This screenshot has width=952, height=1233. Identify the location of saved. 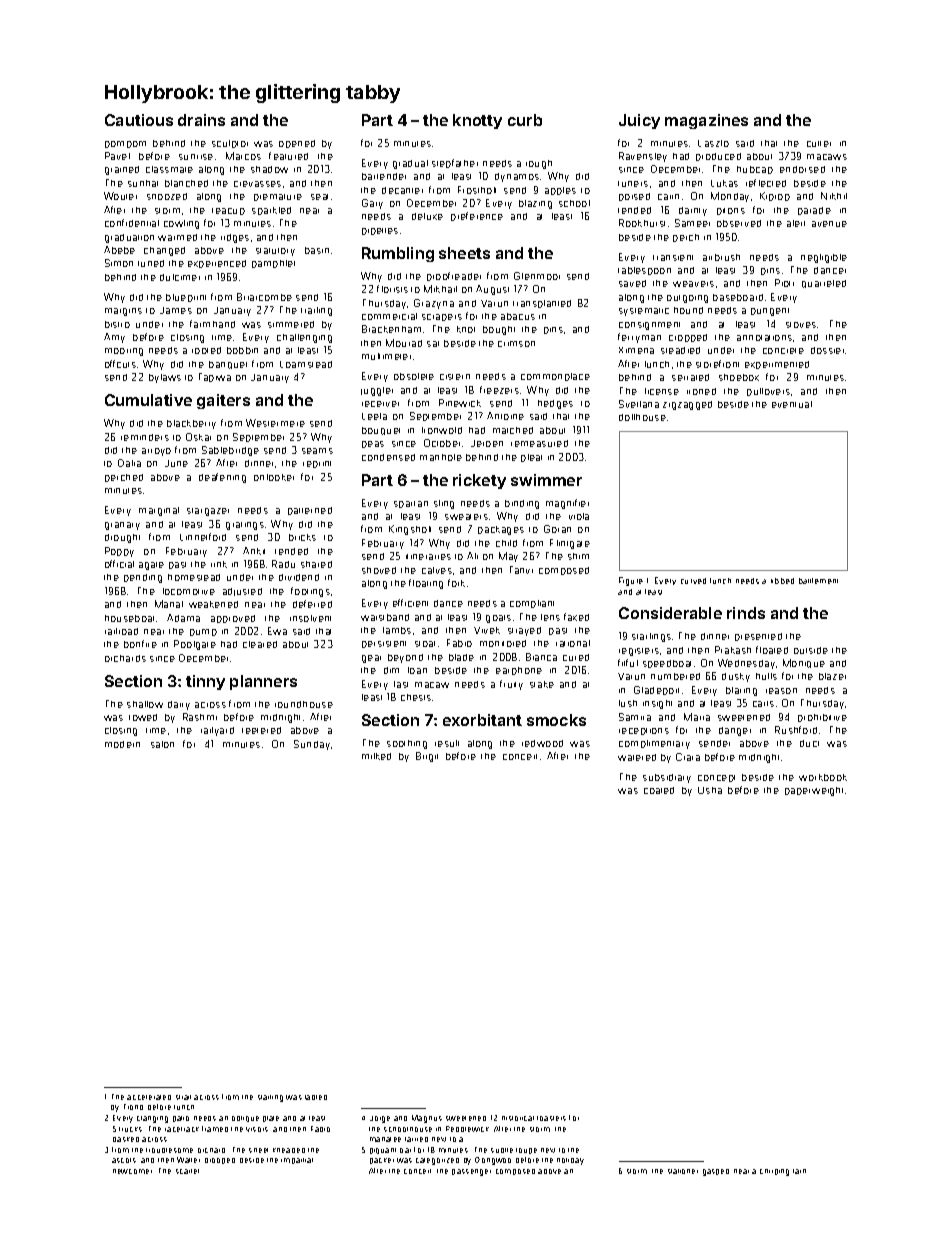
(632, 283).
